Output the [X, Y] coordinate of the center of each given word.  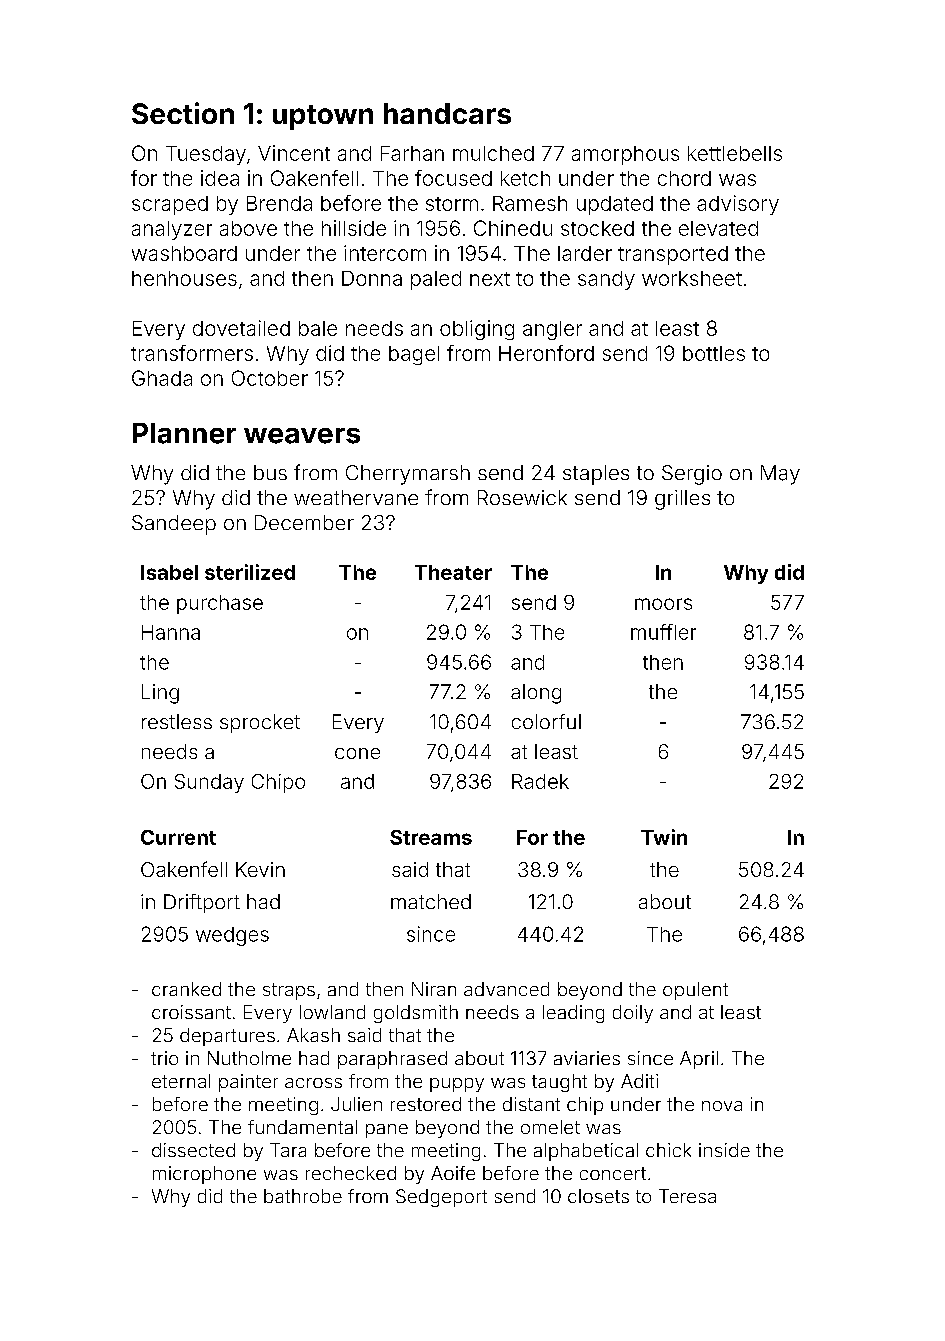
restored [426, 1104]
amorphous [625, 155]
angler [552, 330]
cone [357, 753]
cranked [186, 989]
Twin [664, 837]
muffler [663, 632]
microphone [204, 1175]
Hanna [171, 632]
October [270, 378]
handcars [447, 113]
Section [183, 113]
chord [684, 178]
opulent [695, 991]
